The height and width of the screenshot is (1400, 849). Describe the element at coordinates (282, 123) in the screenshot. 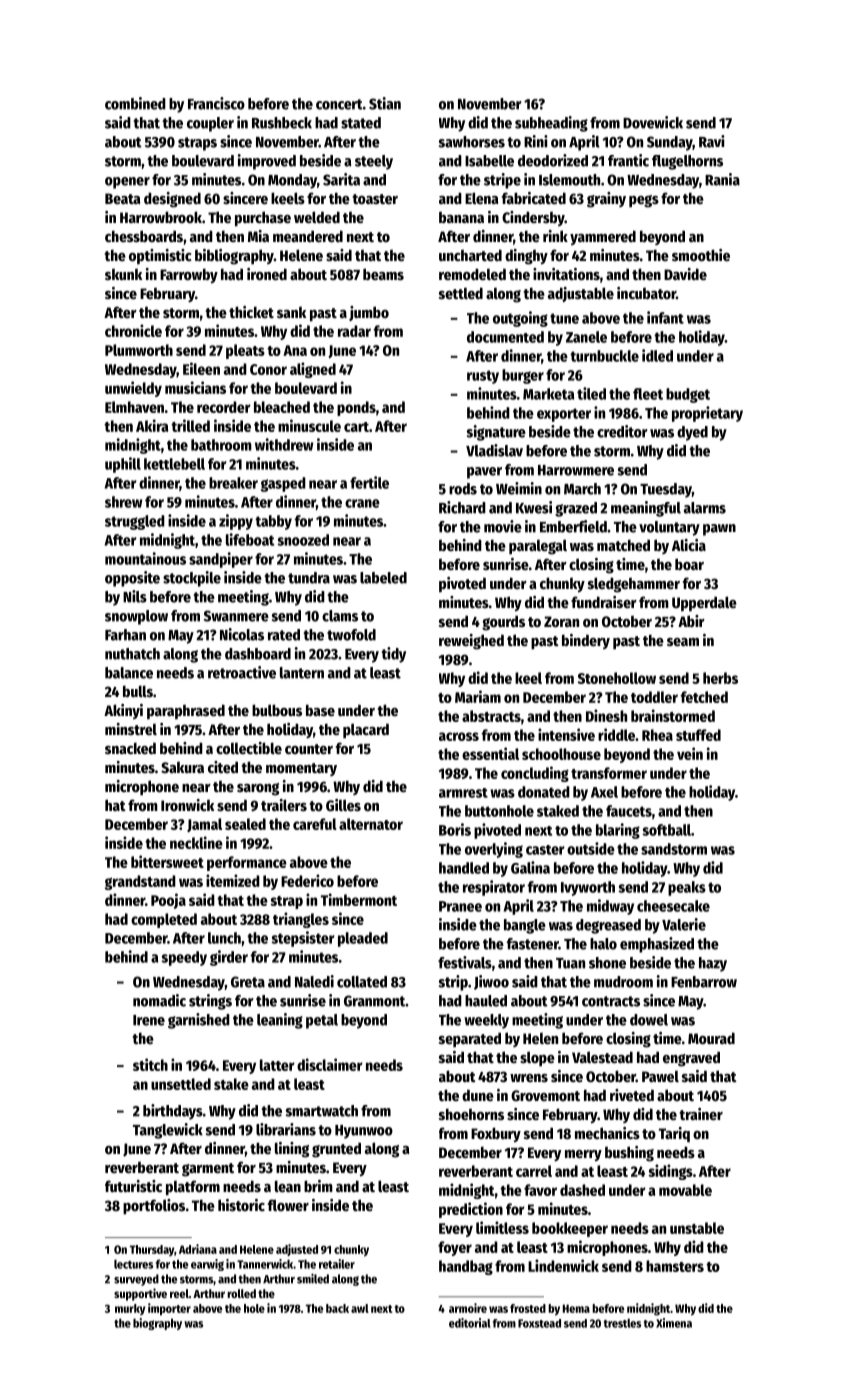

I see `Rushbeck` at that location.
